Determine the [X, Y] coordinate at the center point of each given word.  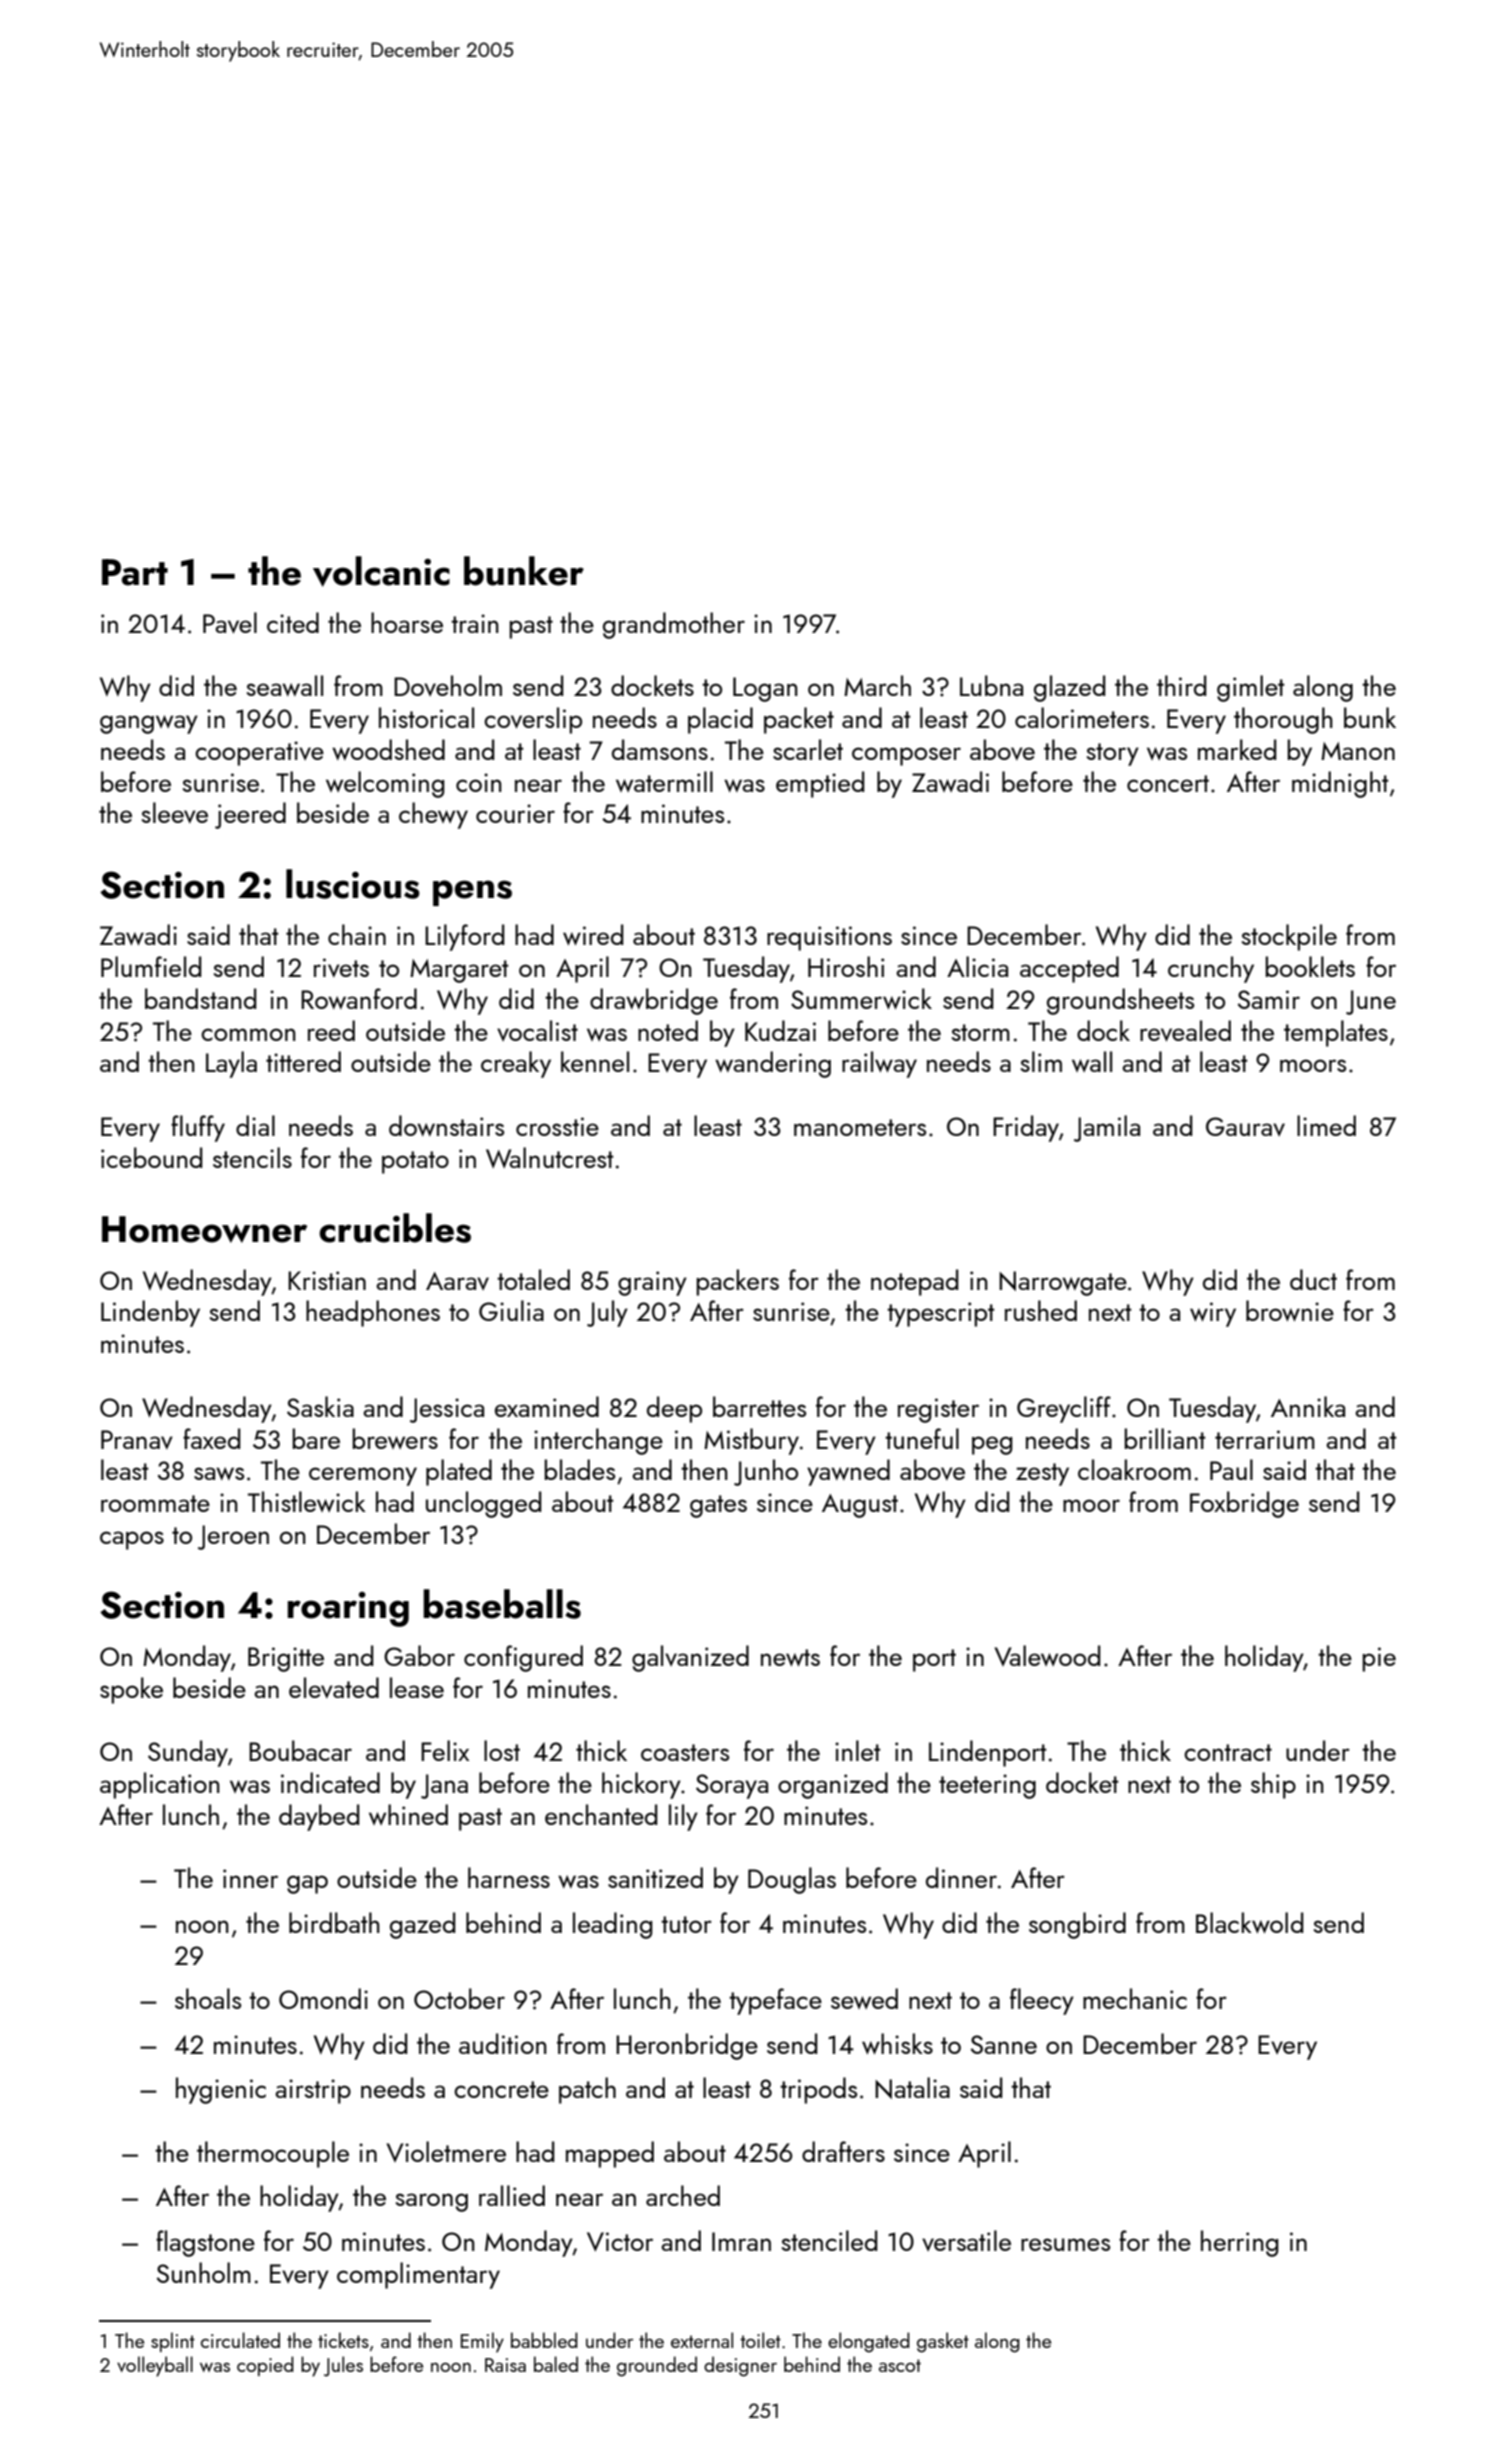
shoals [208, 1998]
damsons [660, 749]
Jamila [1107, 1128]
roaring [348, 1609]
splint [173, 2342]
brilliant [1165, 1438]
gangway [149, 724]
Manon [1358, 751]
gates [718, 1506]
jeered [250, 815]
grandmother [674, 625]
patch [587, 2090]
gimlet [1251, 688]
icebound [151, 1157]
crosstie [557, 1126]
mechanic [1135, 1998]
